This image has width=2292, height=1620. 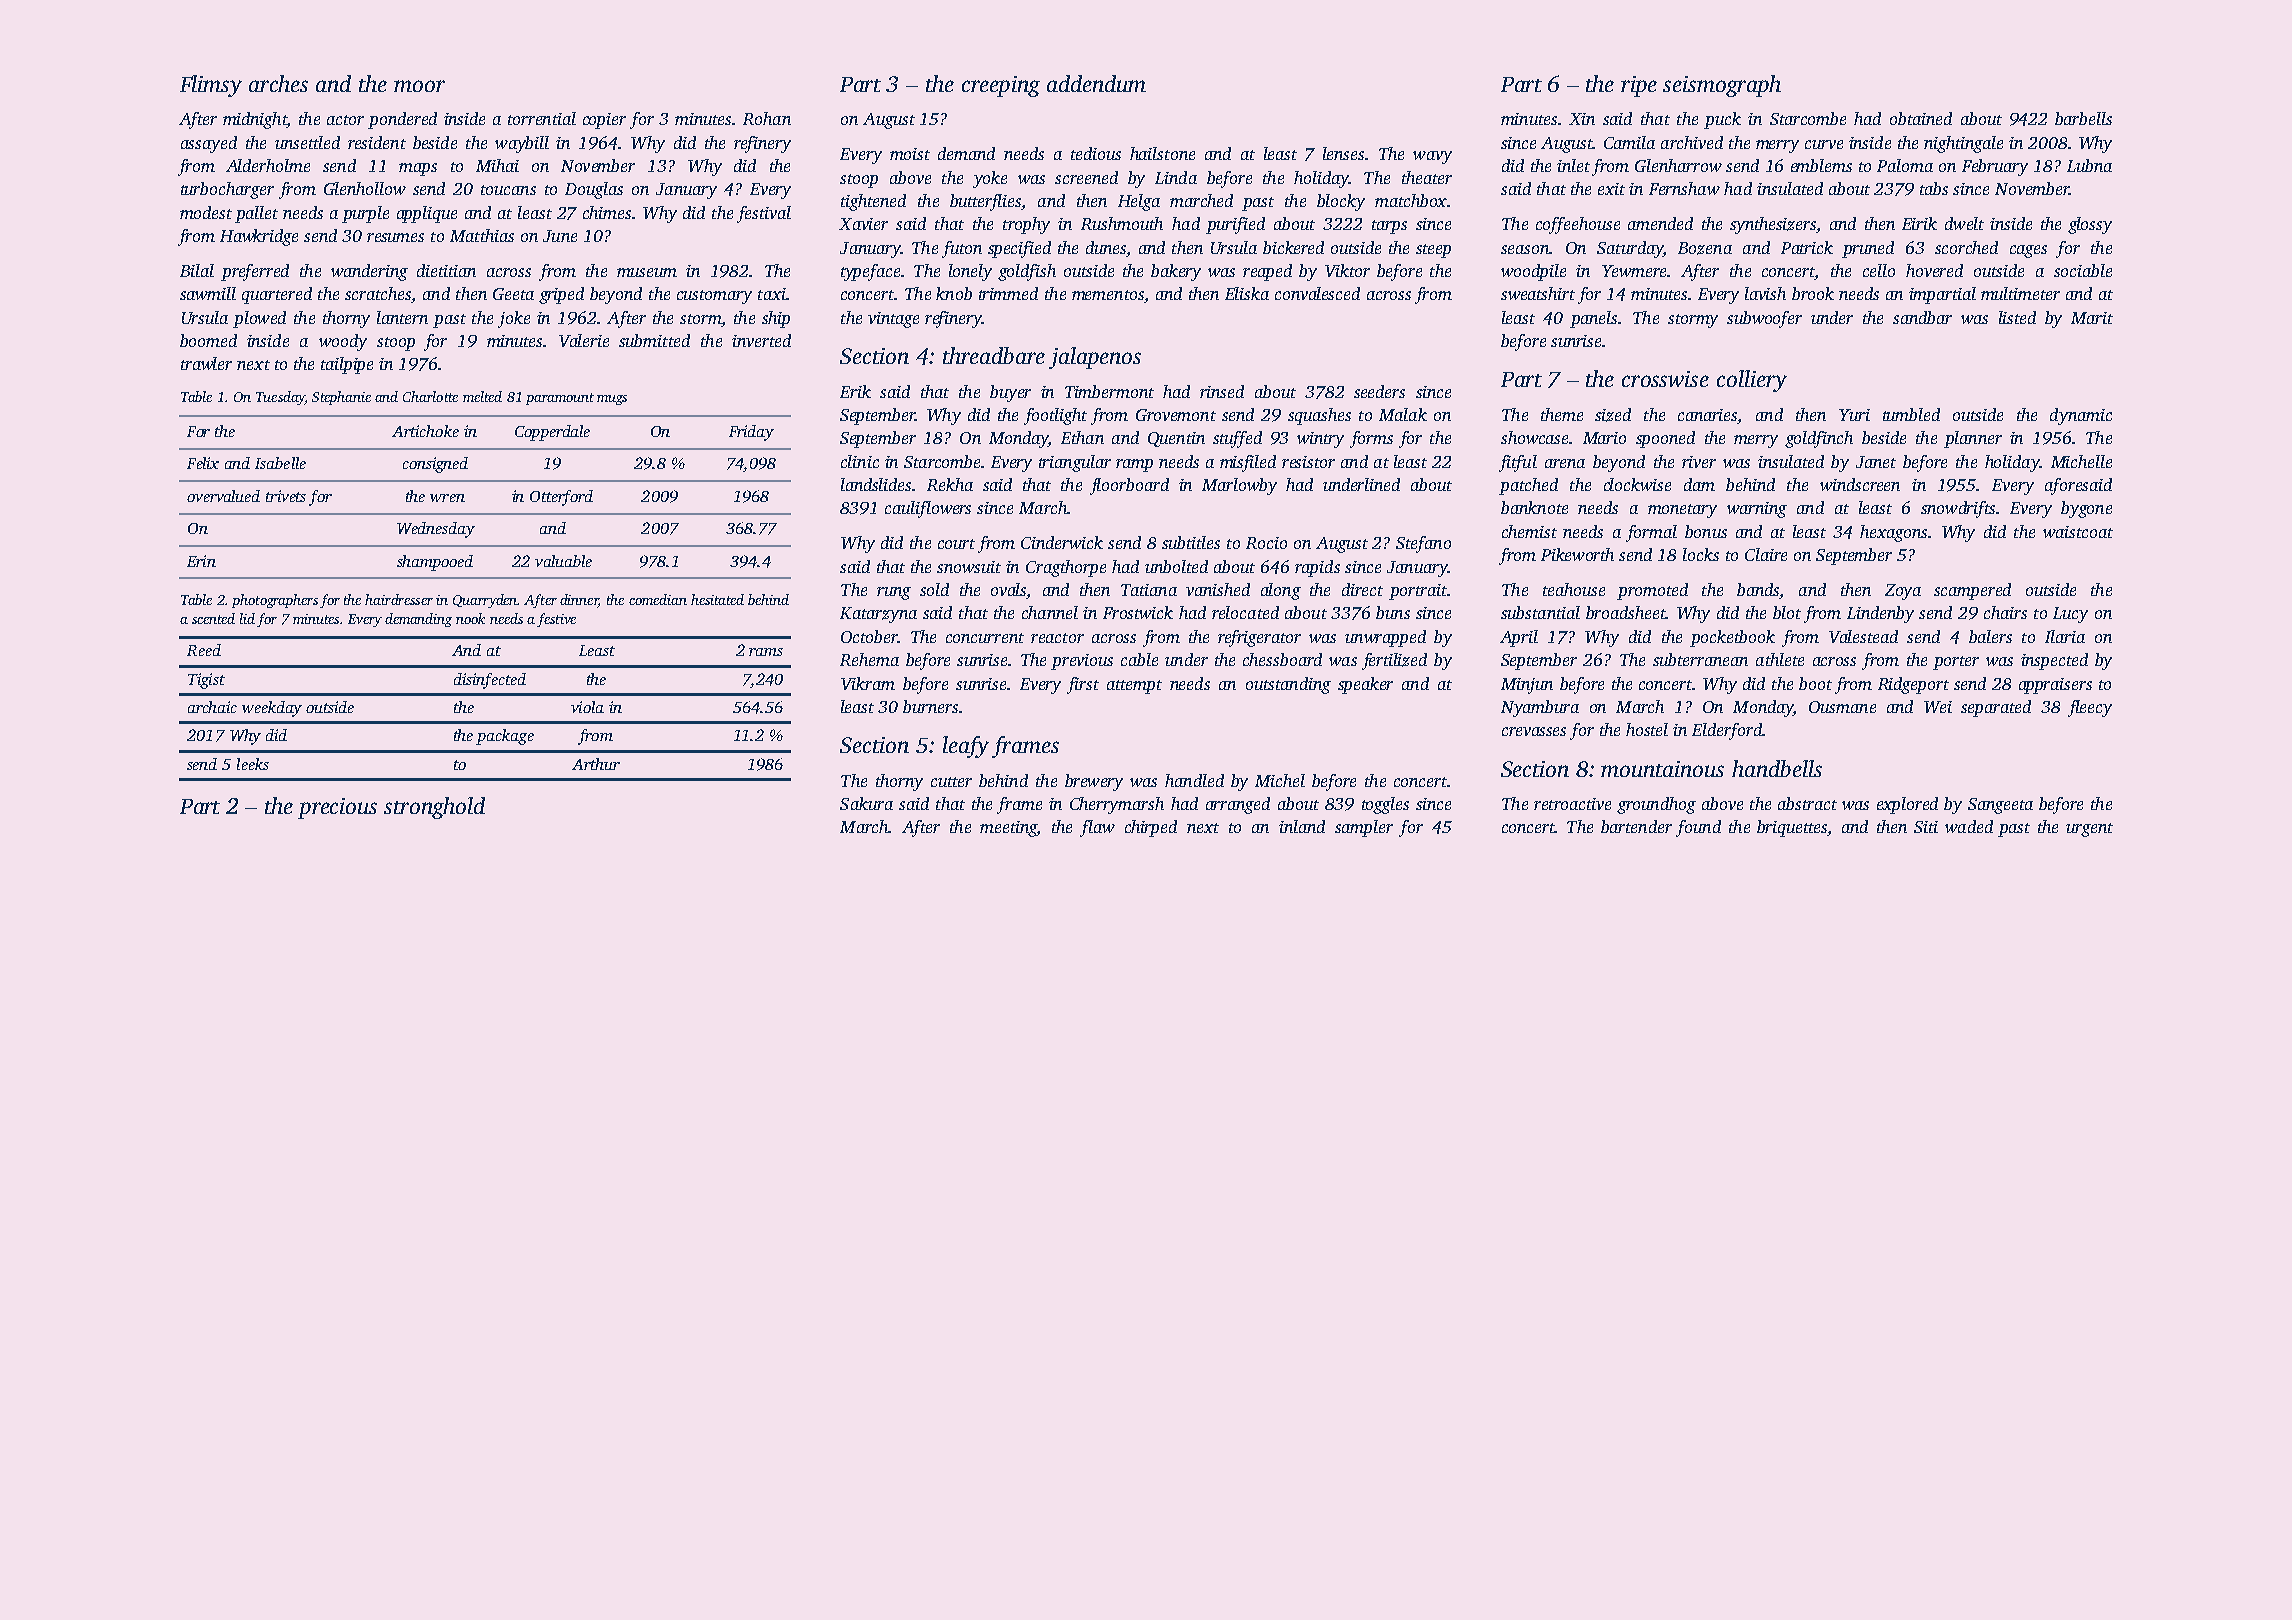 I want to click on misfiled, so click(x=1248, y=463).
